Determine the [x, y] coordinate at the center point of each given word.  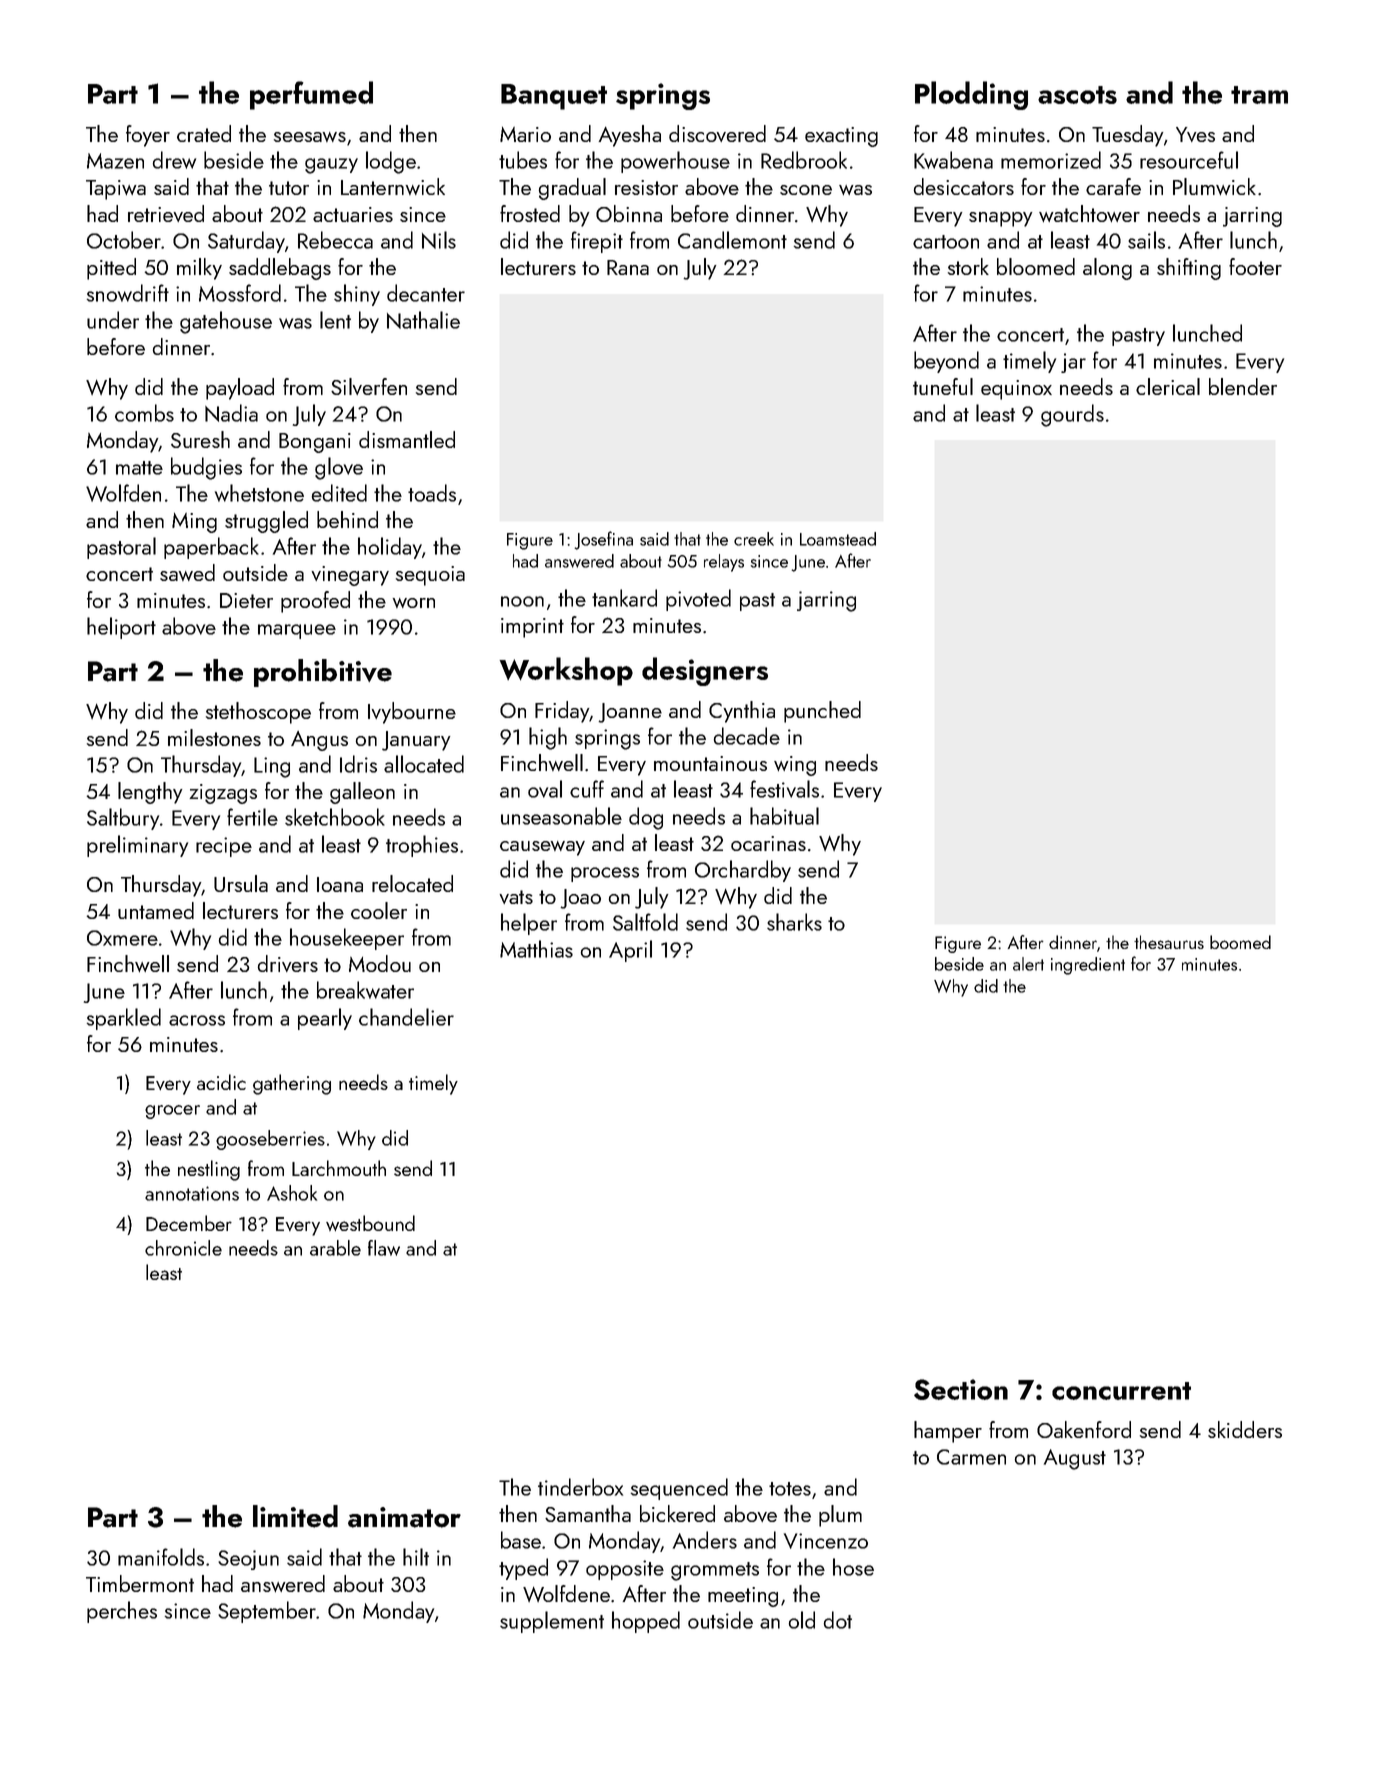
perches [122, 1612]
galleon [362, 793]
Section [961, 1389]
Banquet [554, 97]
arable [335, 1248]
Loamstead [838, 539]
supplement [552, 1622]
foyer [148, 136]
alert [1028, 964]
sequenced [679, 1489]
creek [754, 539]
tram [1259, 95]
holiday [390, 548]
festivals [784, 789]
